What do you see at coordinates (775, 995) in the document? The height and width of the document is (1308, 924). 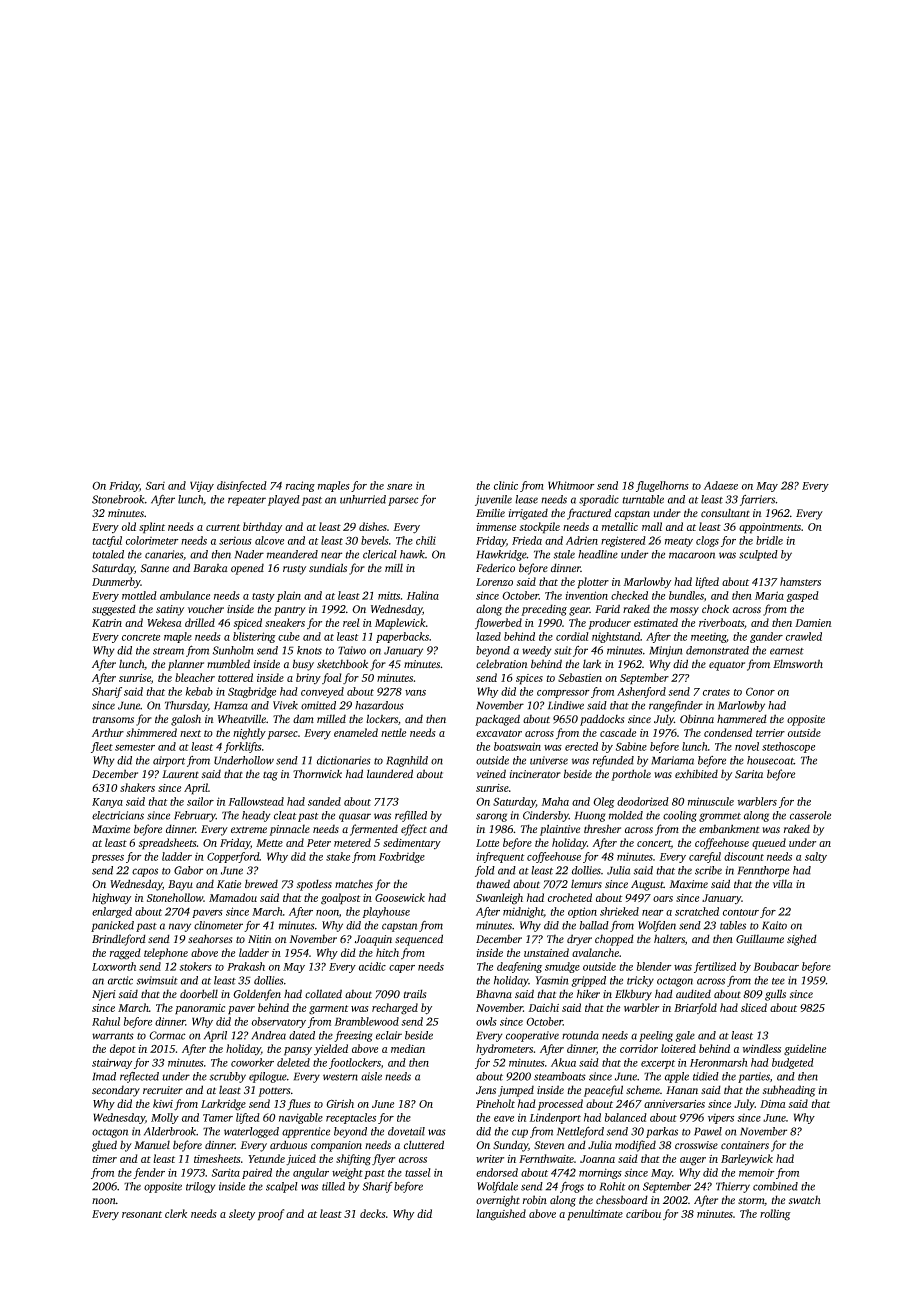 I see `gulls` at bounding box center [775, 995].
